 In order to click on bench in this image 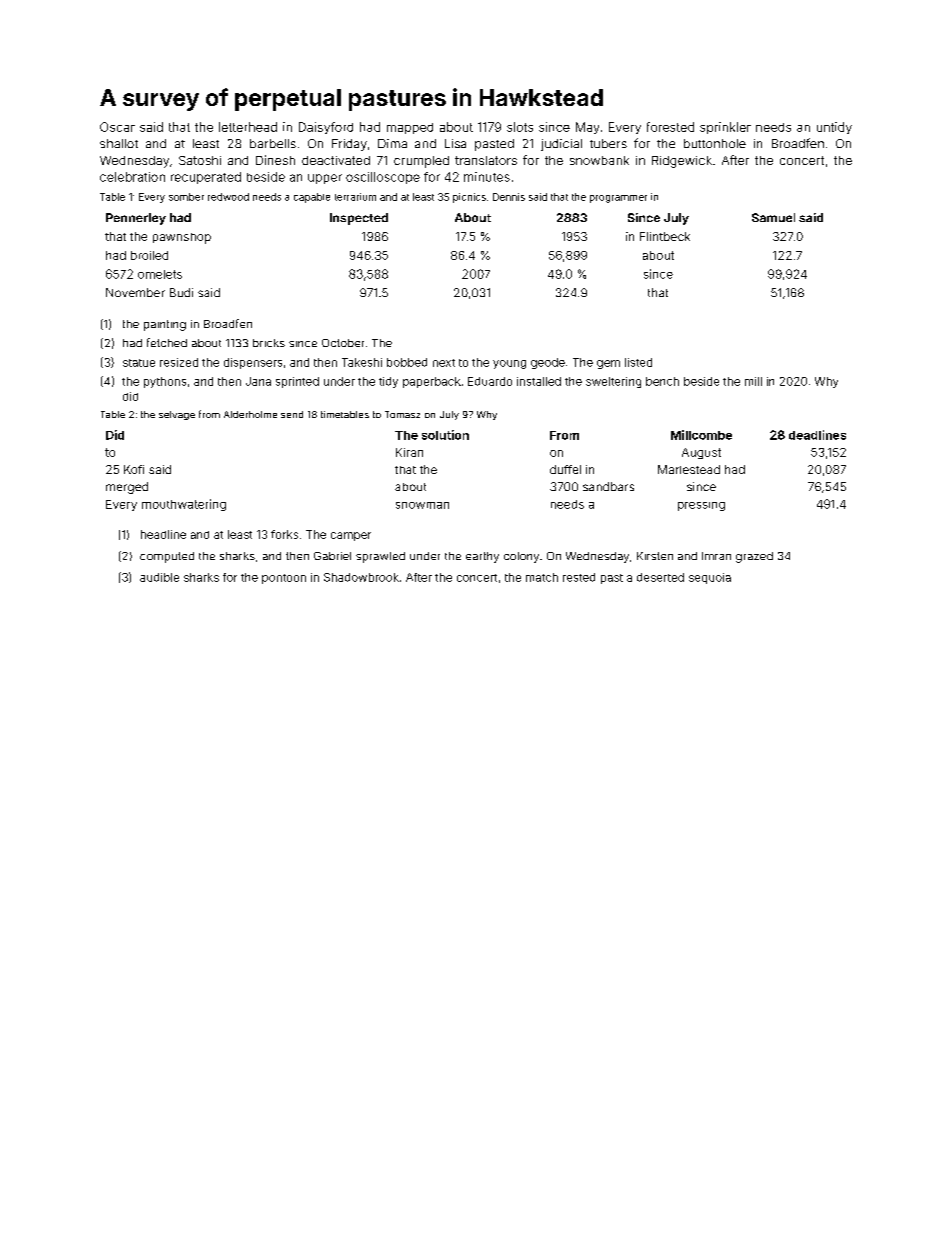, I will do `click(662, 381)`.
